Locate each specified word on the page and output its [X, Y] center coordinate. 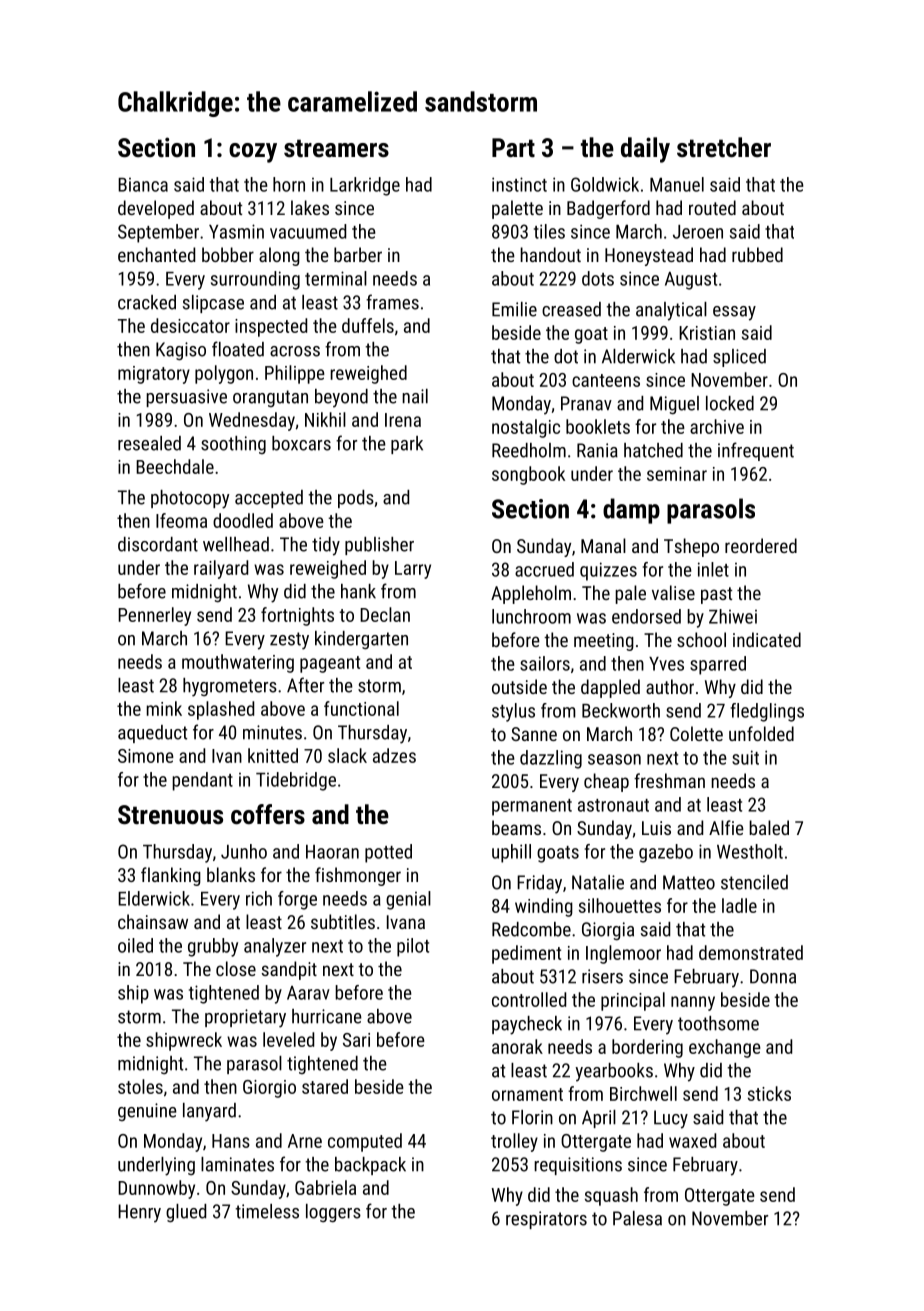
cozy [253, 153]
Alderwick [638, 356]
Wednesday [252, 421]
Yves [666, 664]
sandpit [289, 970]
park [407, 445]
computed [365, 1142]
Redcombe [531, 929]
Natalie [598, 882]
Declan [385, 614]
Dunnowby [156, 1189]
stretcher [724, 147]
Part [513, 147]
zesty [289, 641]
